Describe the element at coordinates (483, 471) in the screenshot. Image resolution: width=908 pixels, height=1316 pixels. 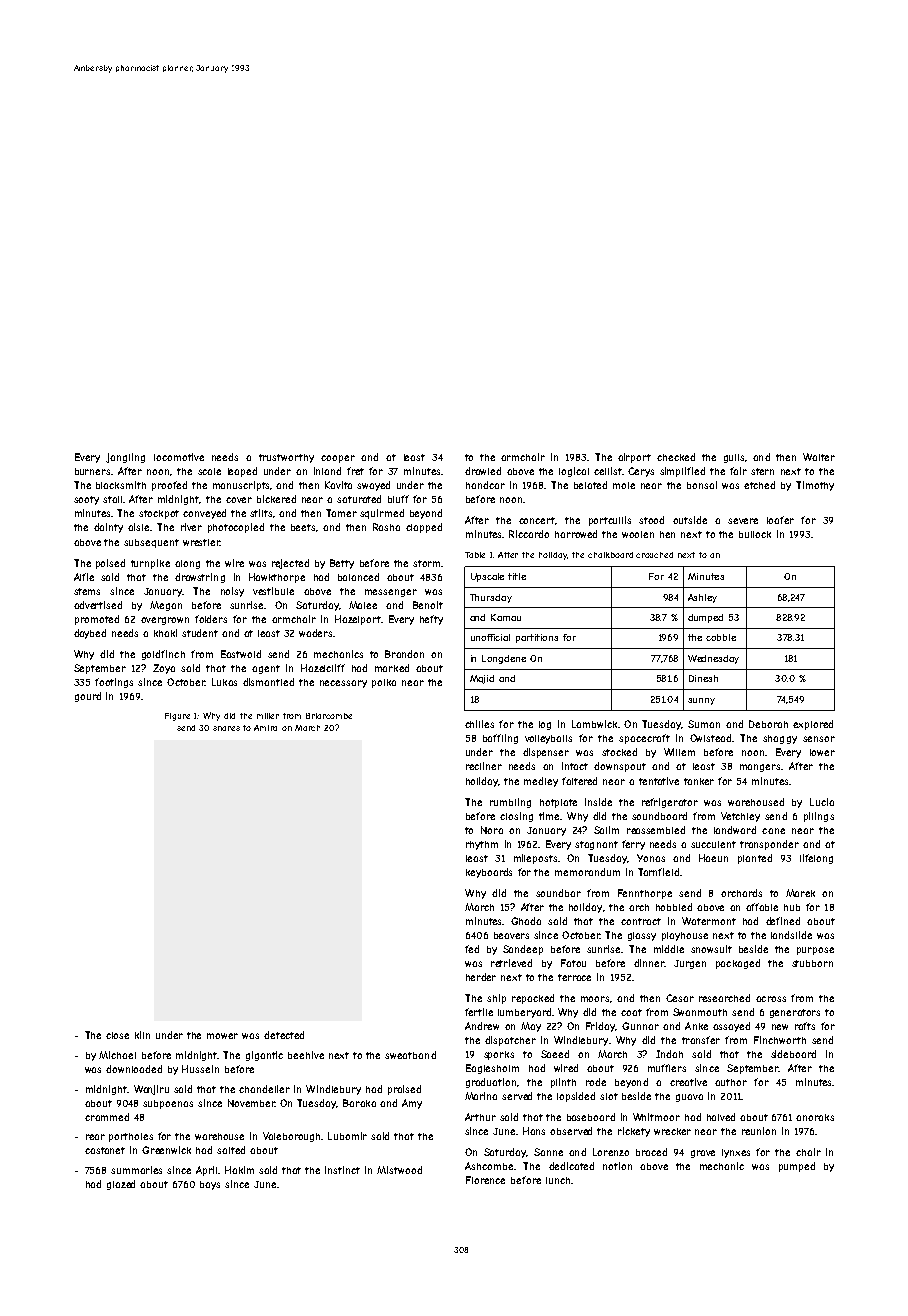
I see `drawled` at that location.
